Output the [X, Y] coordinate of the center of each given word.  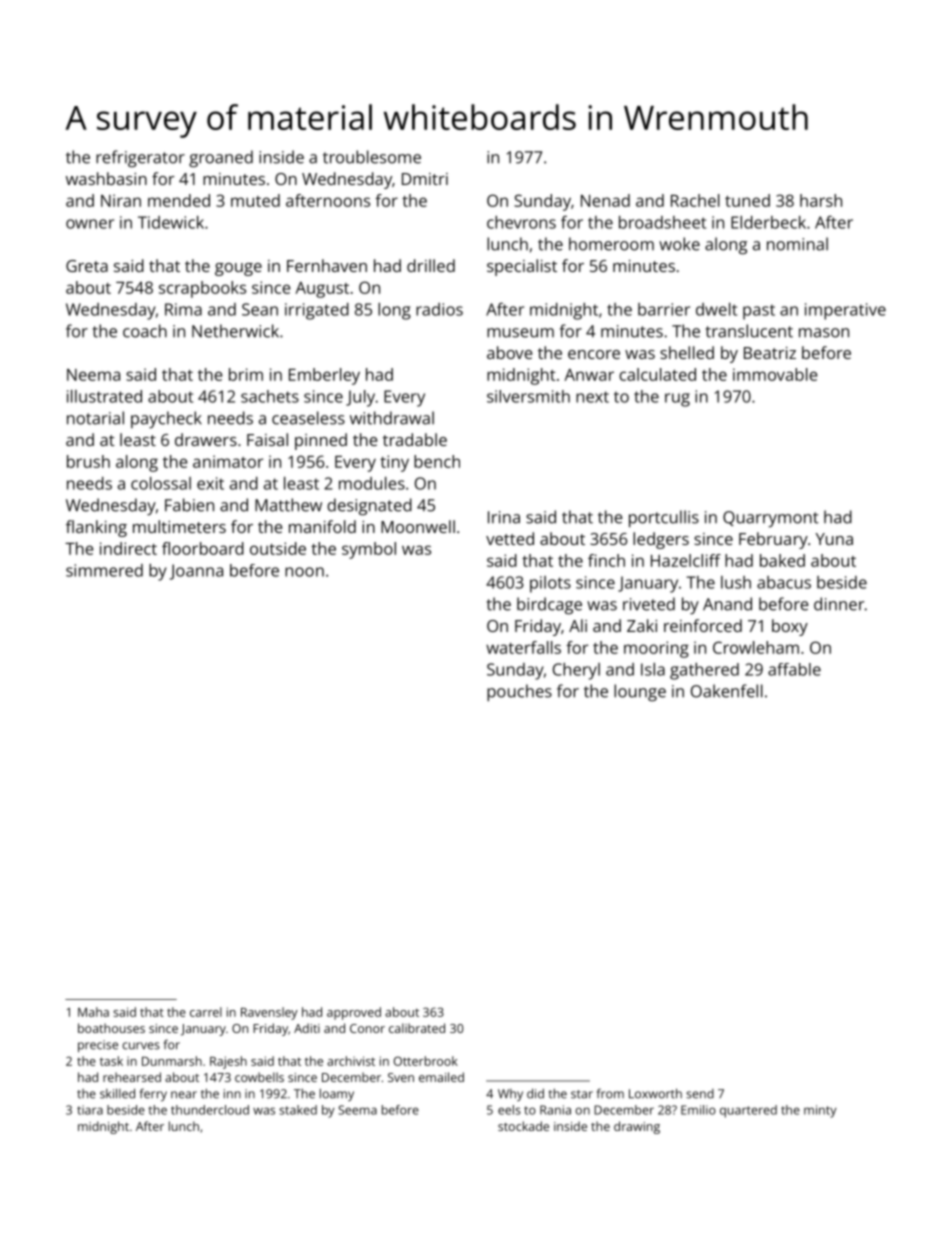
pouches [519, 693]
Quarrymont [771, 519]
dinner [839, 604]
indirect [128, 548]
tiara [90, 1110]
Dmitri [425, 179]
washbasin [106, 178]
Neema [93, 375]
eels [509, 1110]
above [509, 352]
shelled [687, 352]
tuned [747, 200]
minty [820, 1111]
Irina [504, 517]
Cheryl [576, 671]
